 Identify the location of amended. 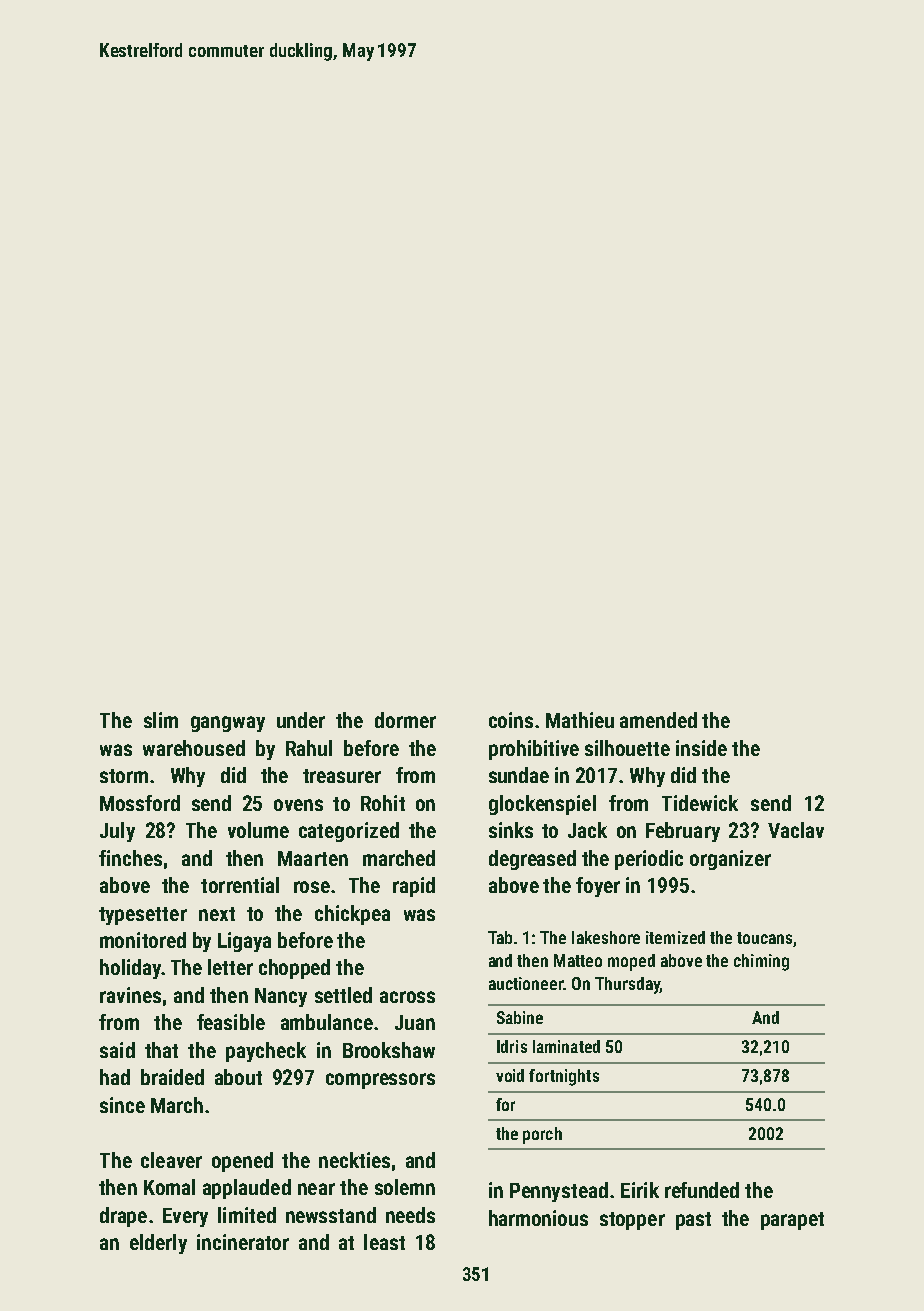
(658, 720).
